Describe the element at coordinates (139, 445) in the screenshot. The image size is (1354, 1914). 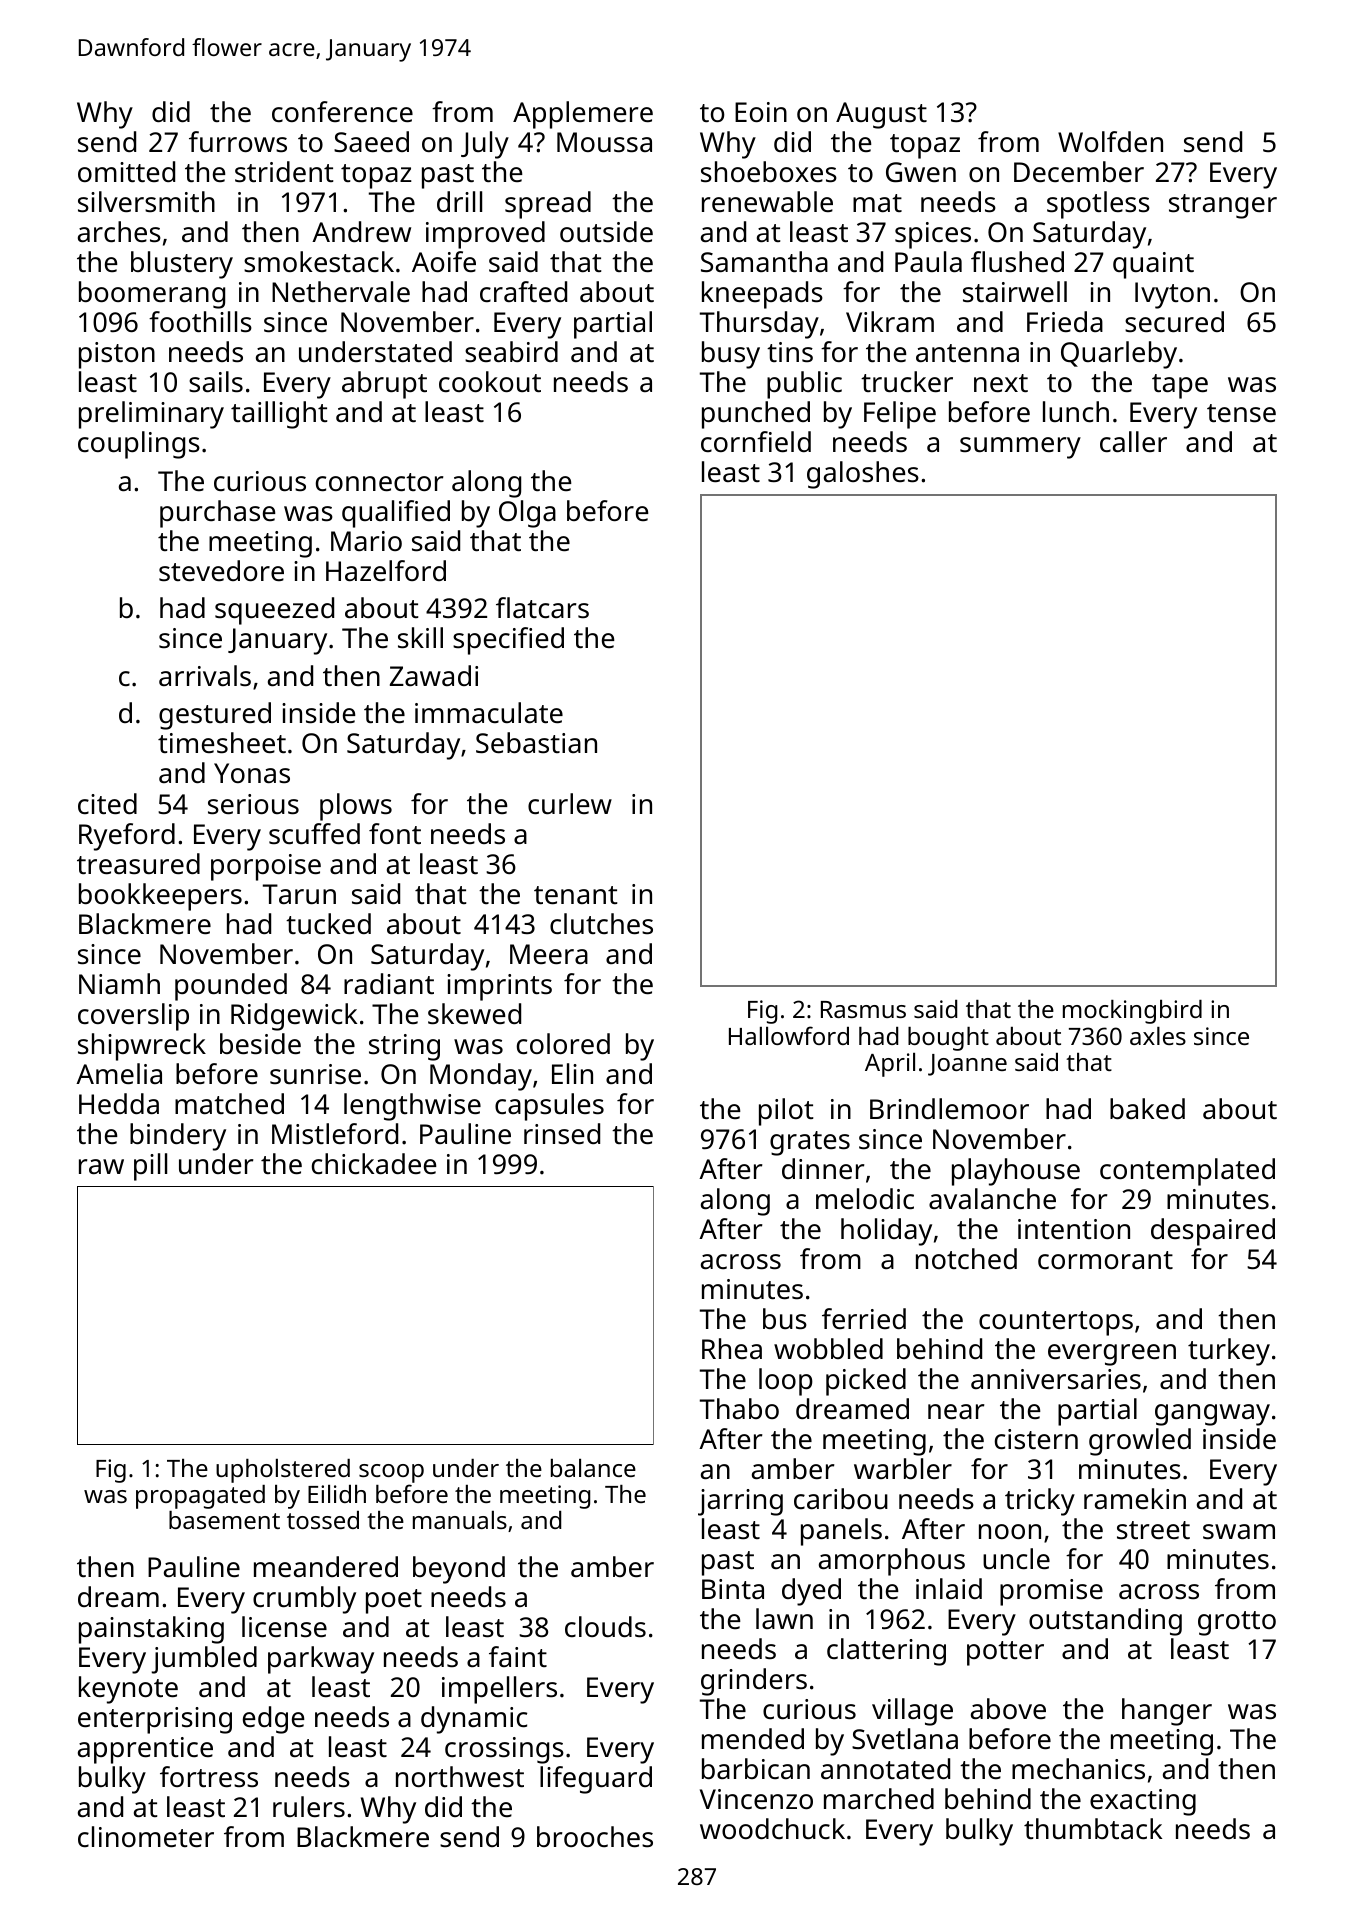
I see `couplings` at that location.
